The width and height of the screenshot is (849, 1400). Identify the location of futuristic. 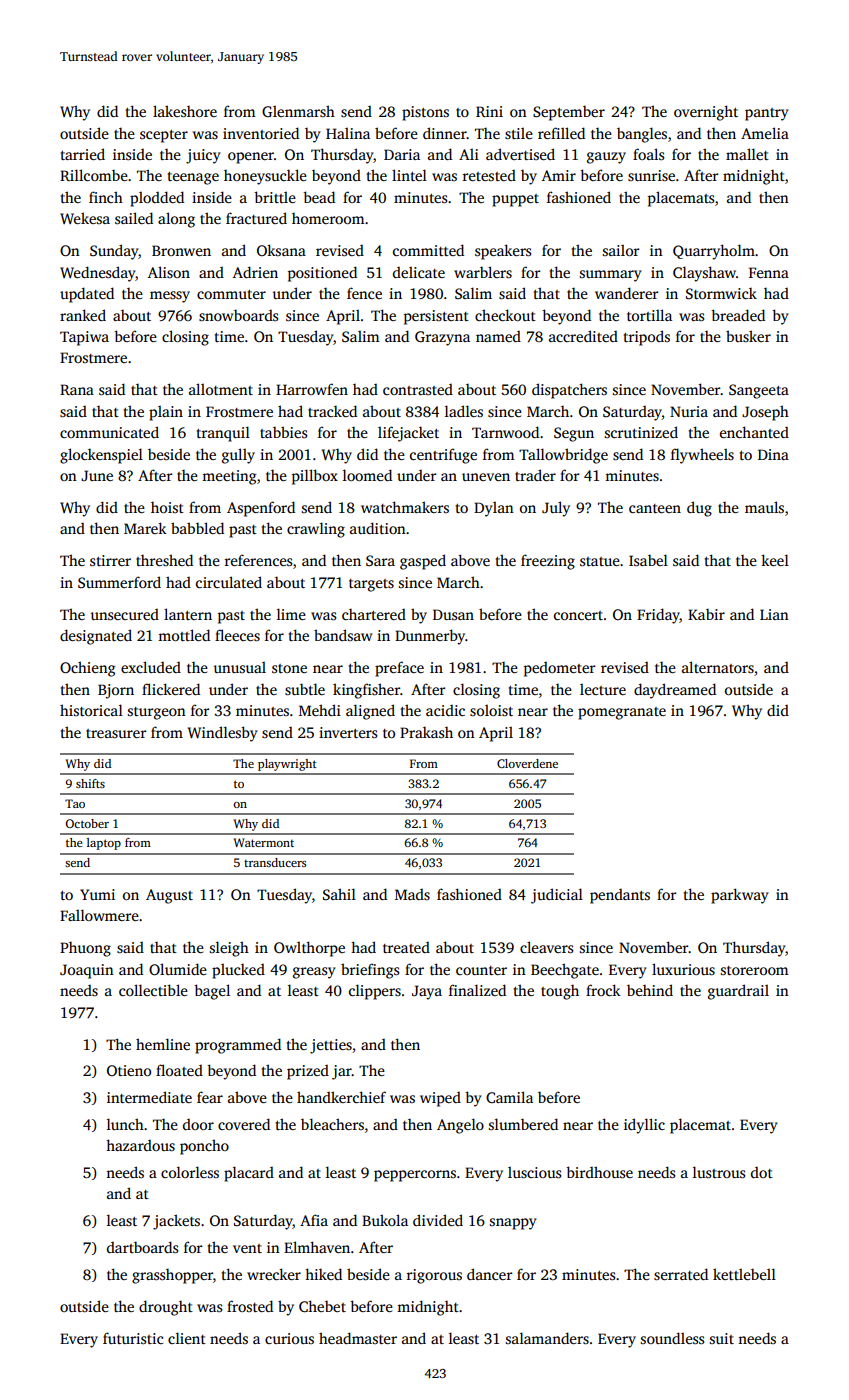
(133, 1338).
